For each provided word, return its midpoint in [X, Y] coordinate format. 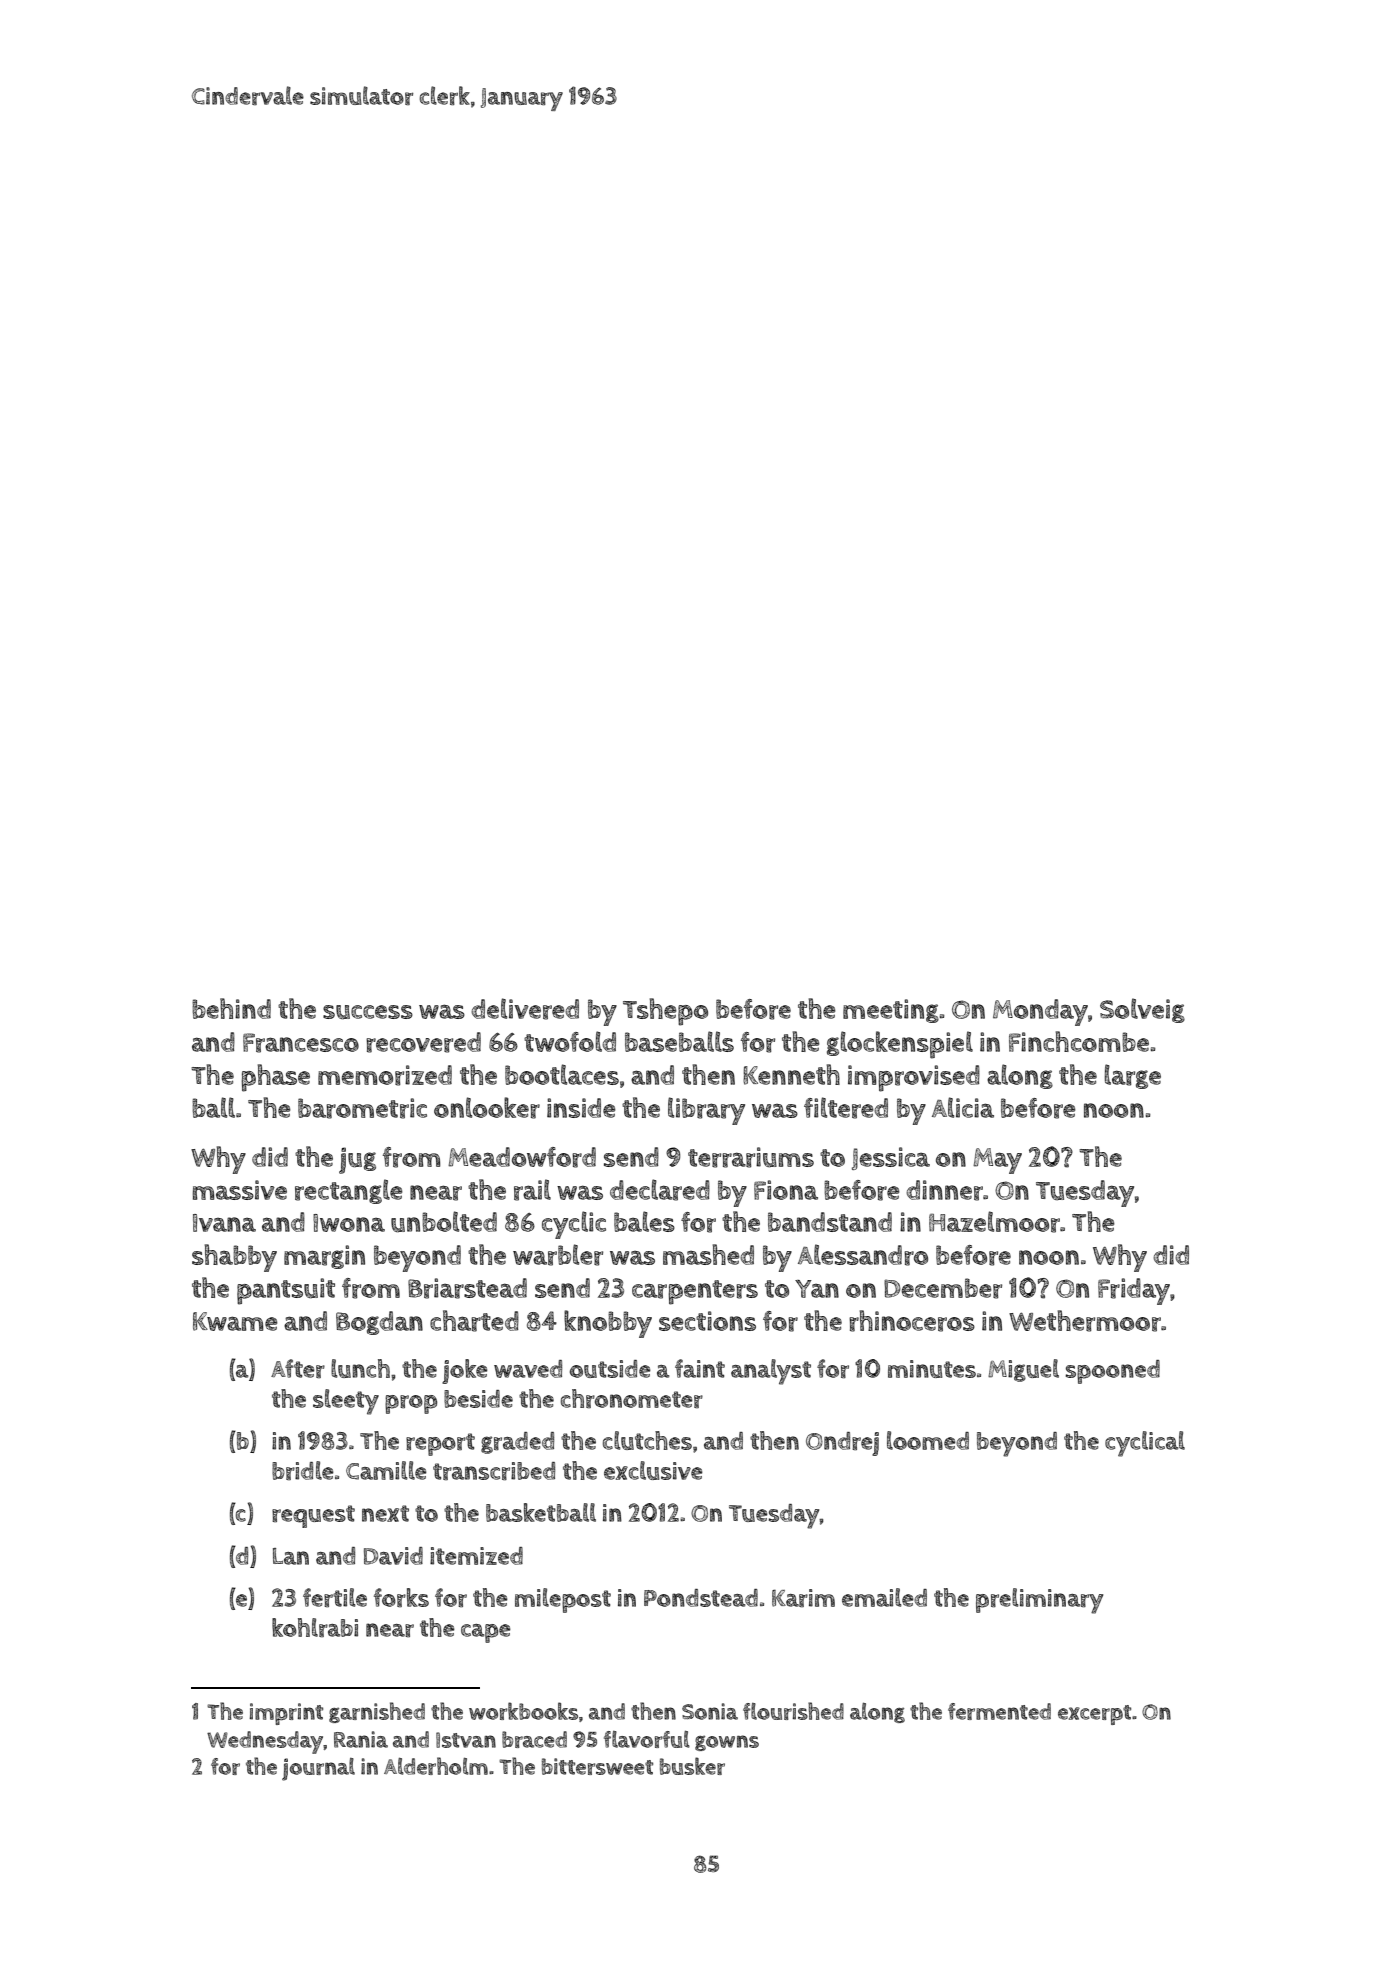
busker [692, 1766]
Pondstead [701, 1598]
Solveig [1142, 1010]
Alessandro [863, 1255]
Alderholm [436, 1766]
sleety [346, 1402]
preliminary [1039, 1601]
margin [324, 1257]
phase [275, 1078]
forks [401, 1597]
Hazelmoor [994, 1222]
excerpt [1094, 1715]
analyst [771, 1372]
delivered [525, 1009]
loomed [928, 1440]
